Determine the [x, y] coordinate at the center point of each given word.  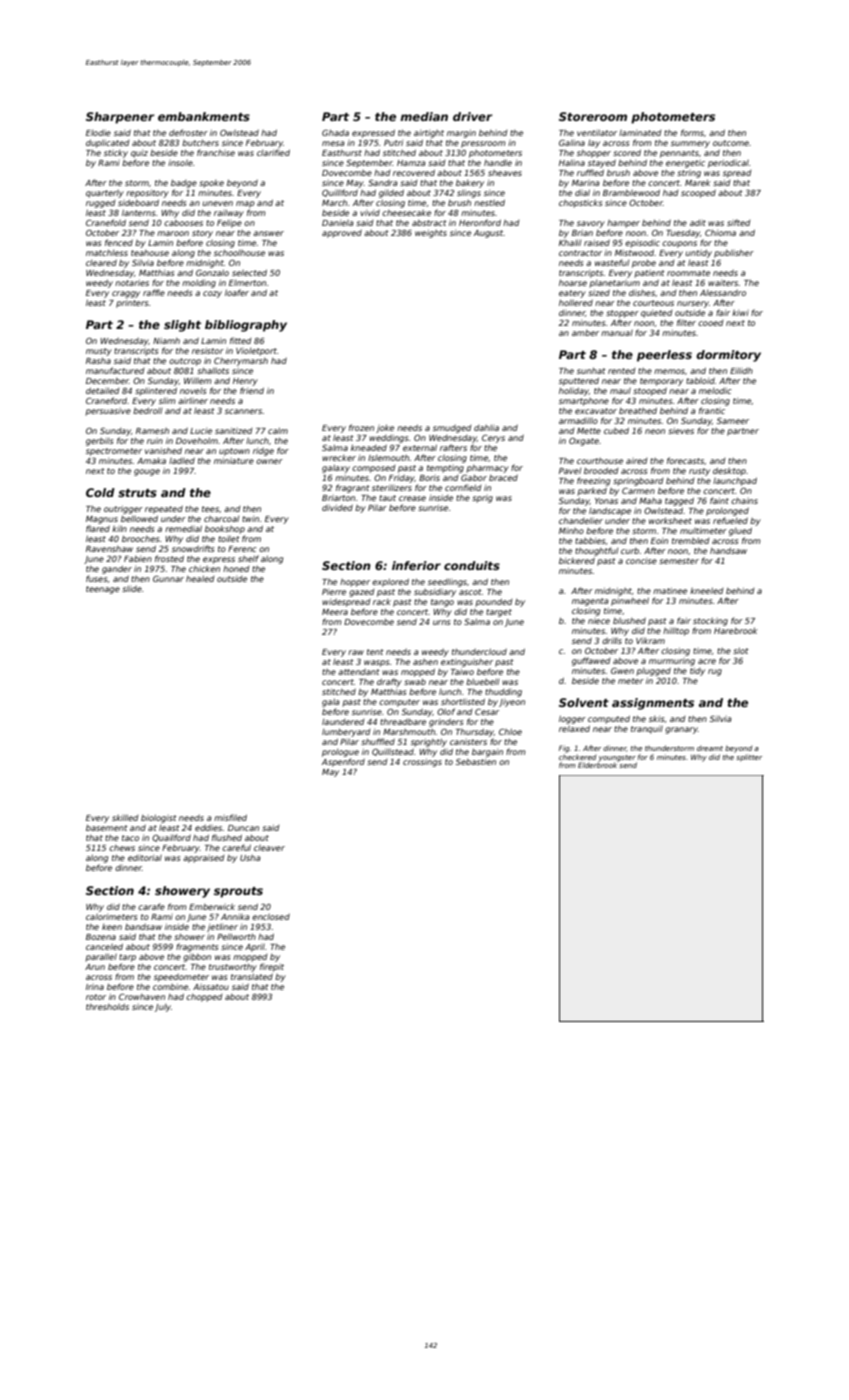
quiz [139, 154]
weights [431, 234]
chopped [204, 998]
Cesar [487, 712]
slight [182, 326]
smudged [452, 429]
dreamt [710, 748]
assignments [653, 704]
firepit [272, 967]
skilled [125, 818]
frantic [712, 410]
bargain [487, 752]
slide [132, 589]
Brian [582, 233]
